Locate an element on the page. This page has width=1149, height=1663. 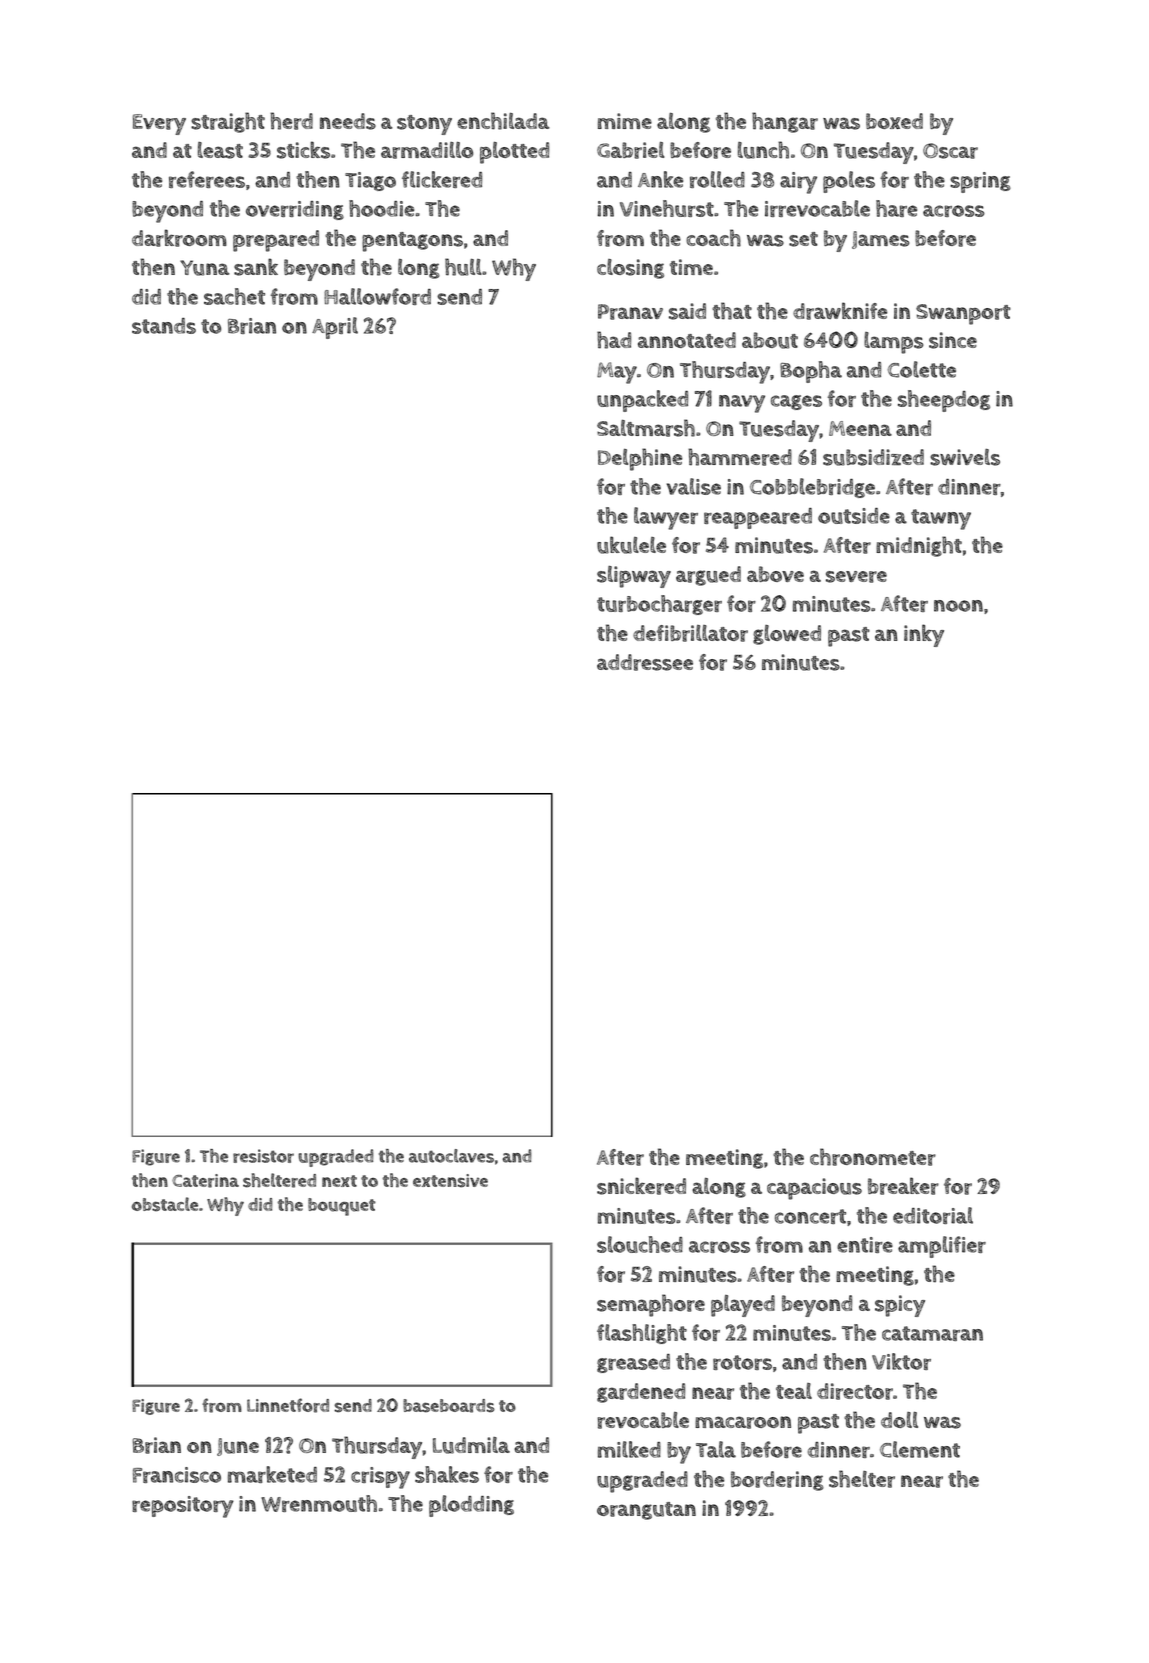
stands is located at coordinates (164, 326).
